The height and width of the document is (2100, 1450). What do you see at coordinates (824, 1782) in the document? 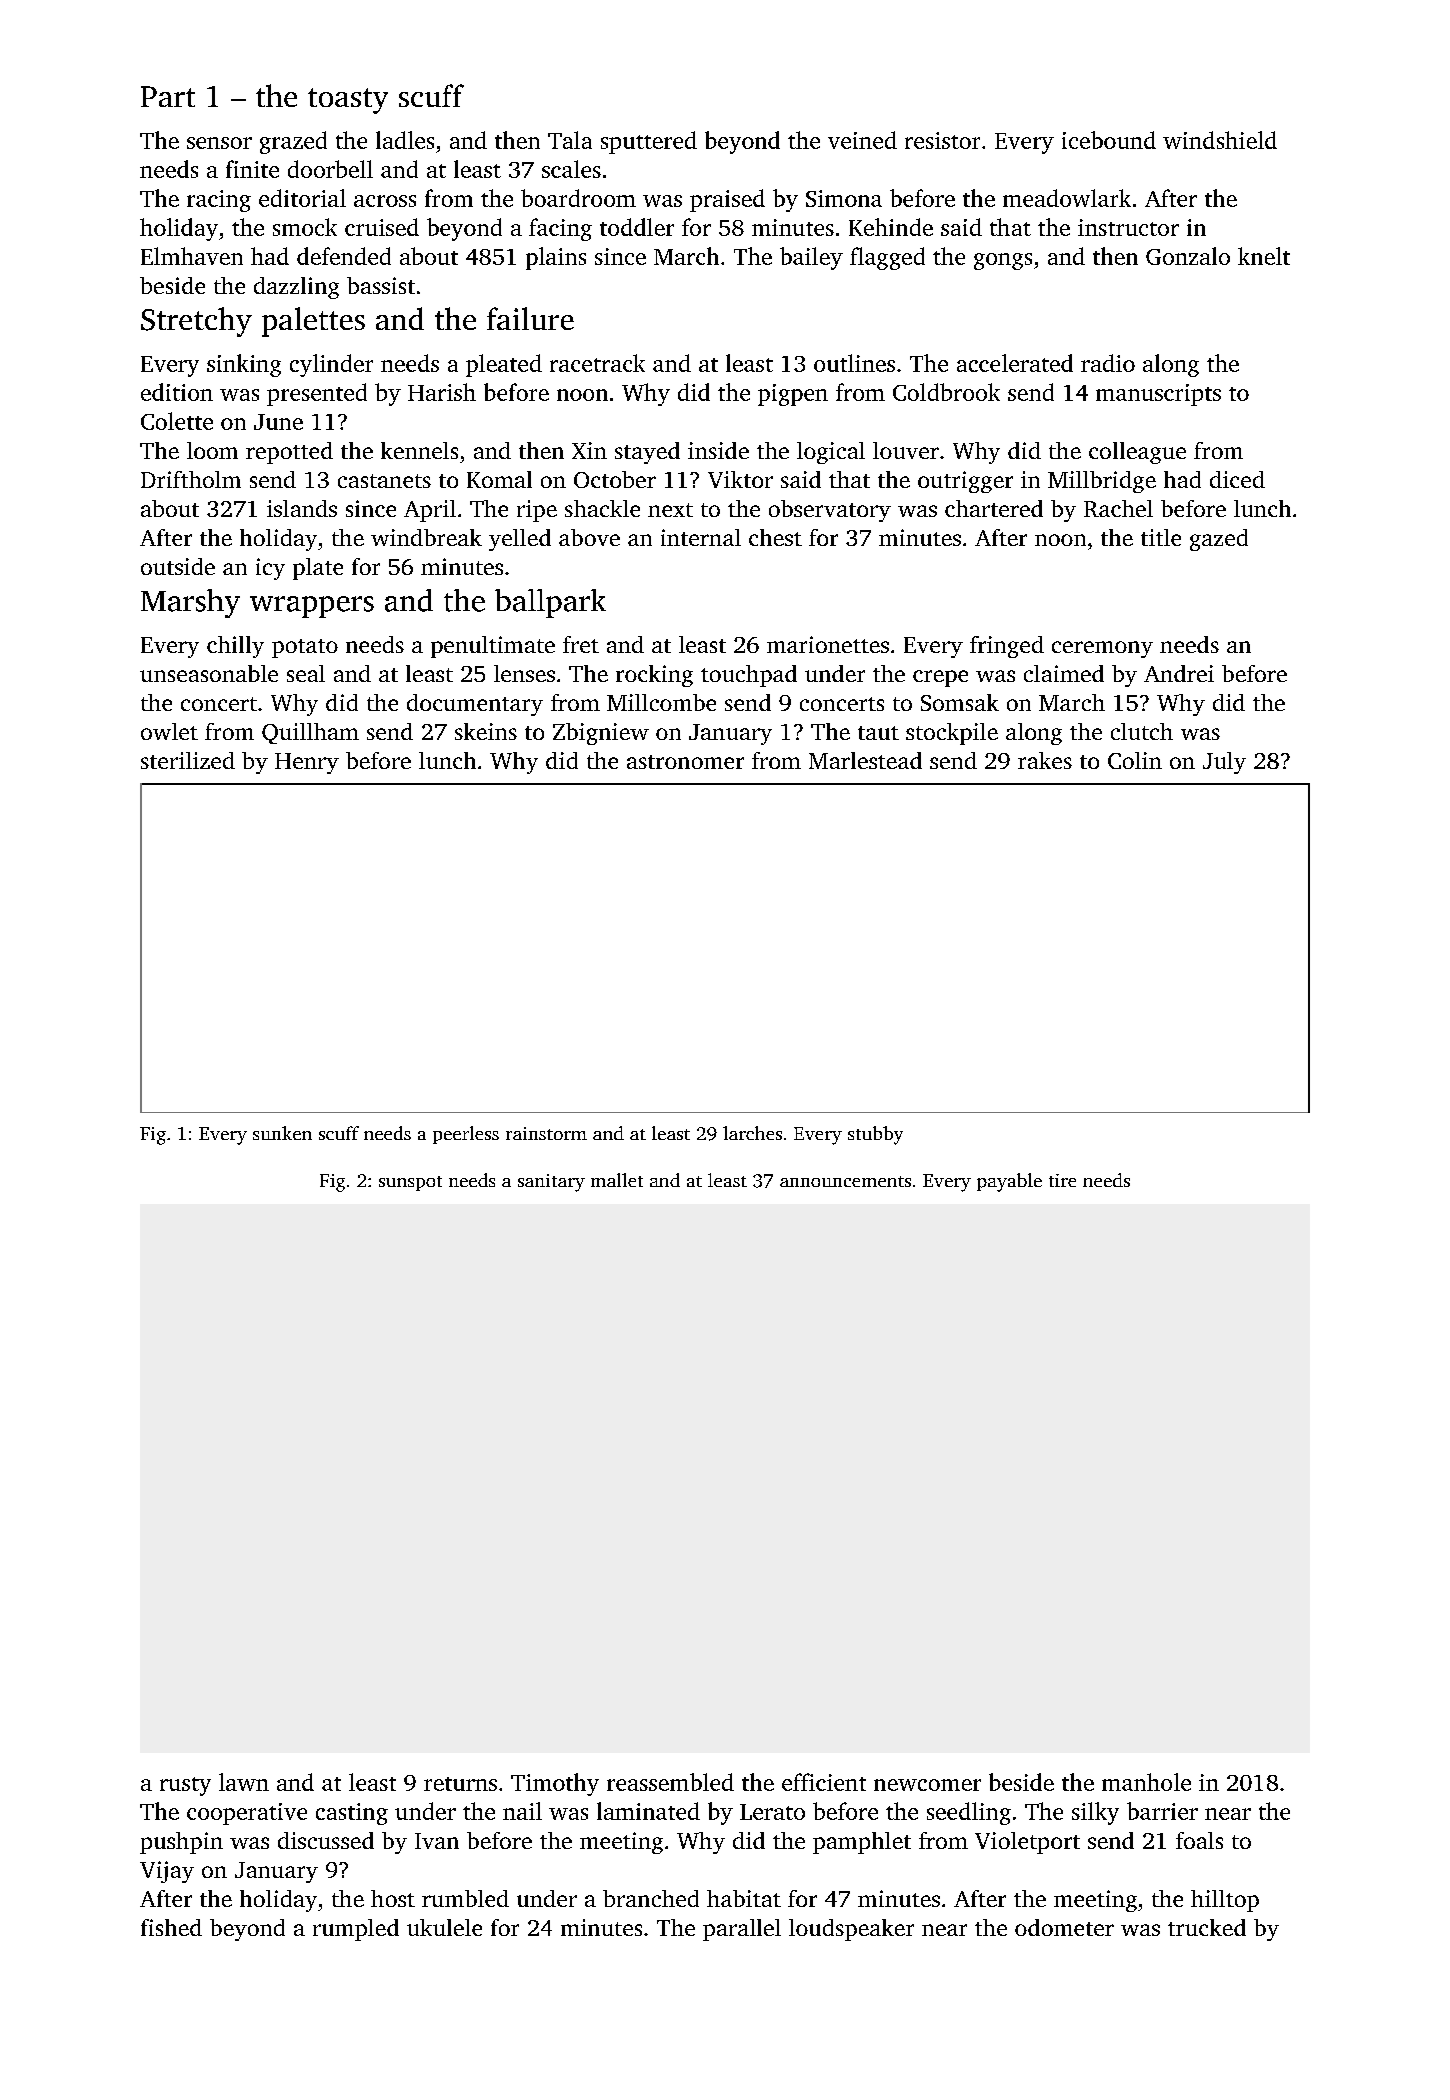
I see `efficient` at bounding box center [824, 1782].
